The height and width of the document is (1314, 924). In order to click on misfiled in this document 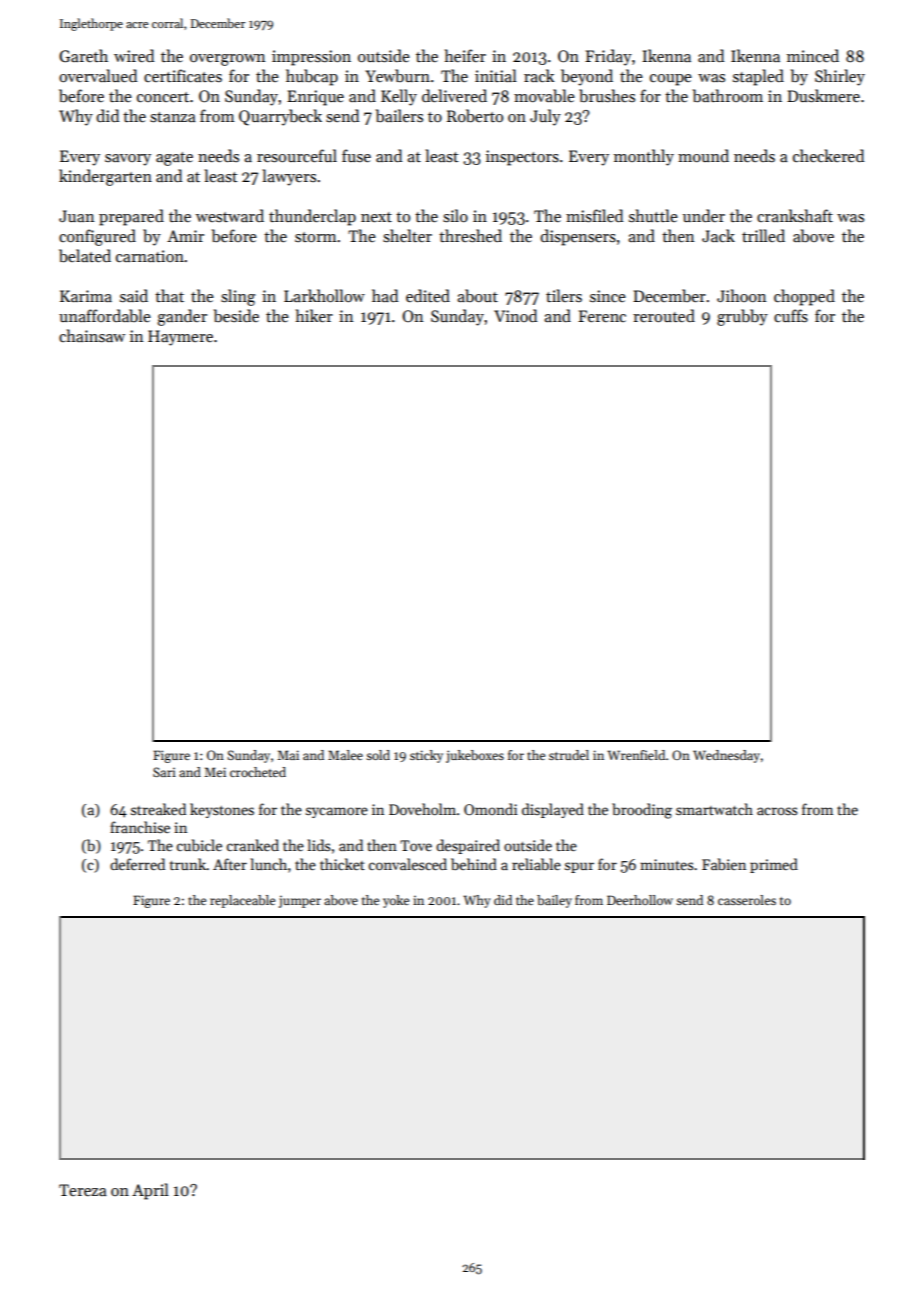, I will do `click(594, 216)`.
